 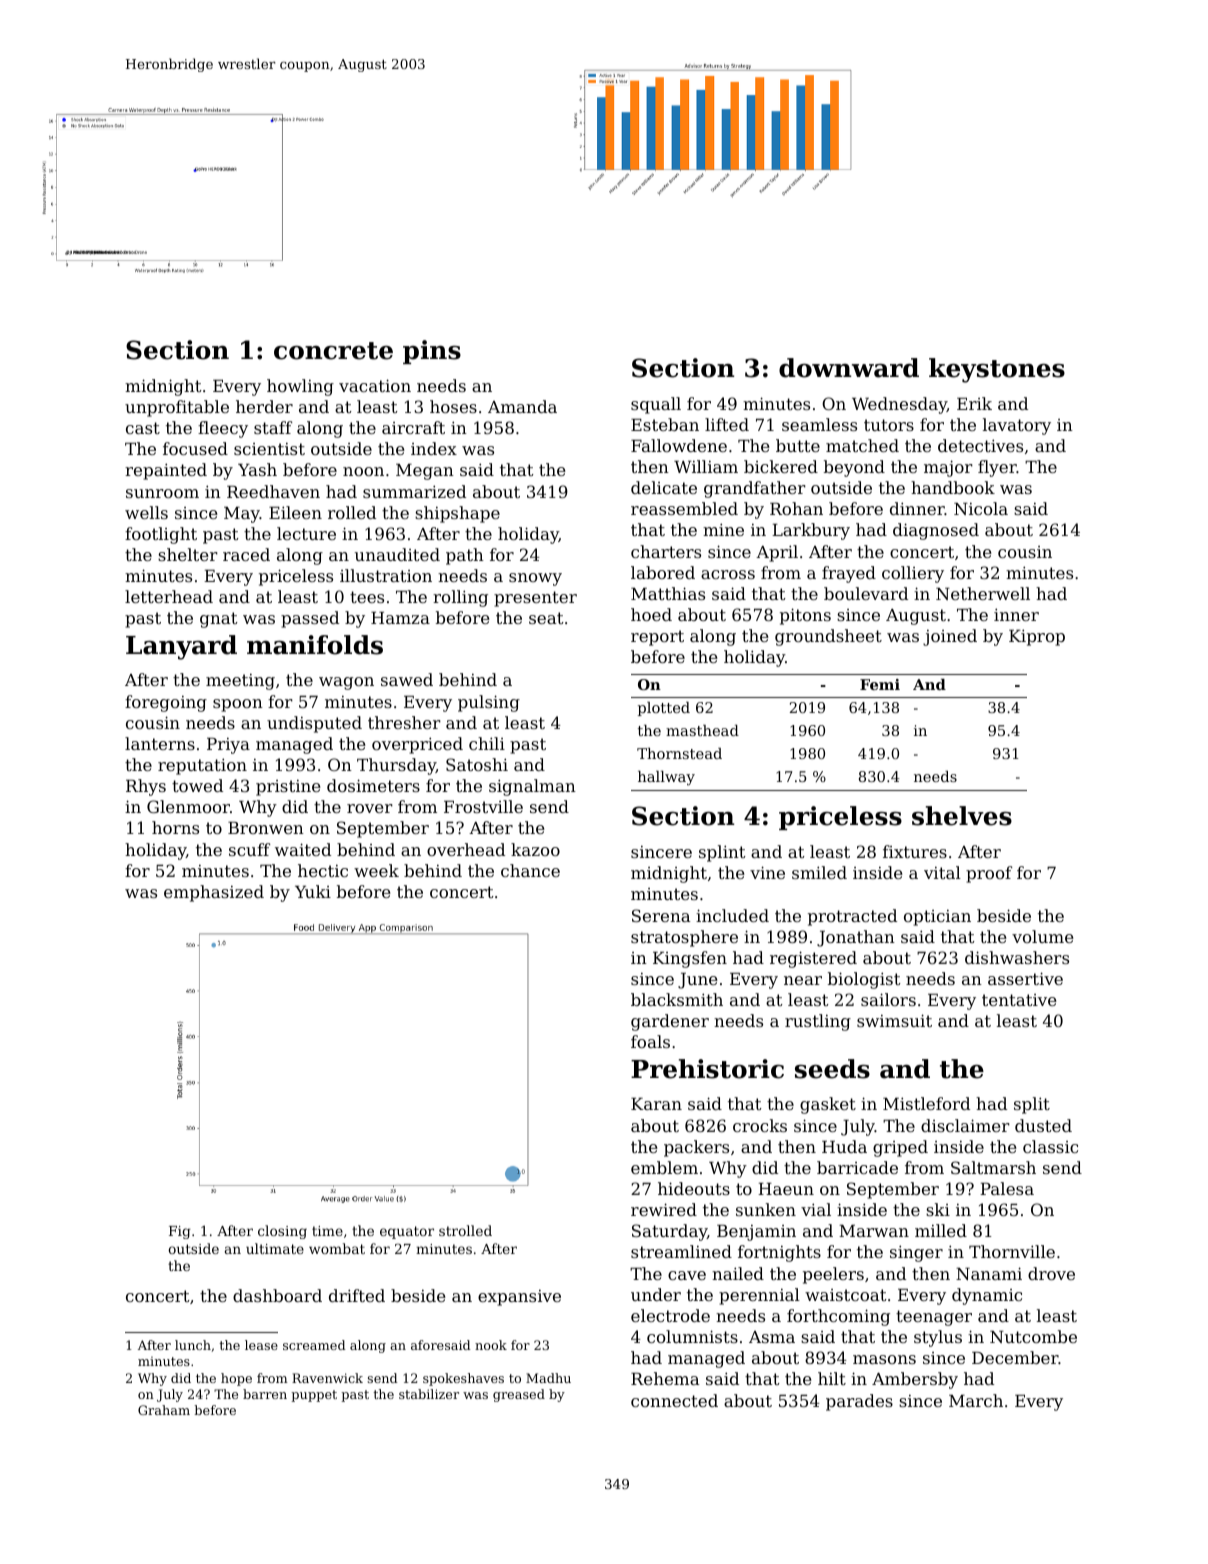 What do you see at coordinates (670, 1022) in the document?
I see `gardener` at bounding box center [670, 1022].
